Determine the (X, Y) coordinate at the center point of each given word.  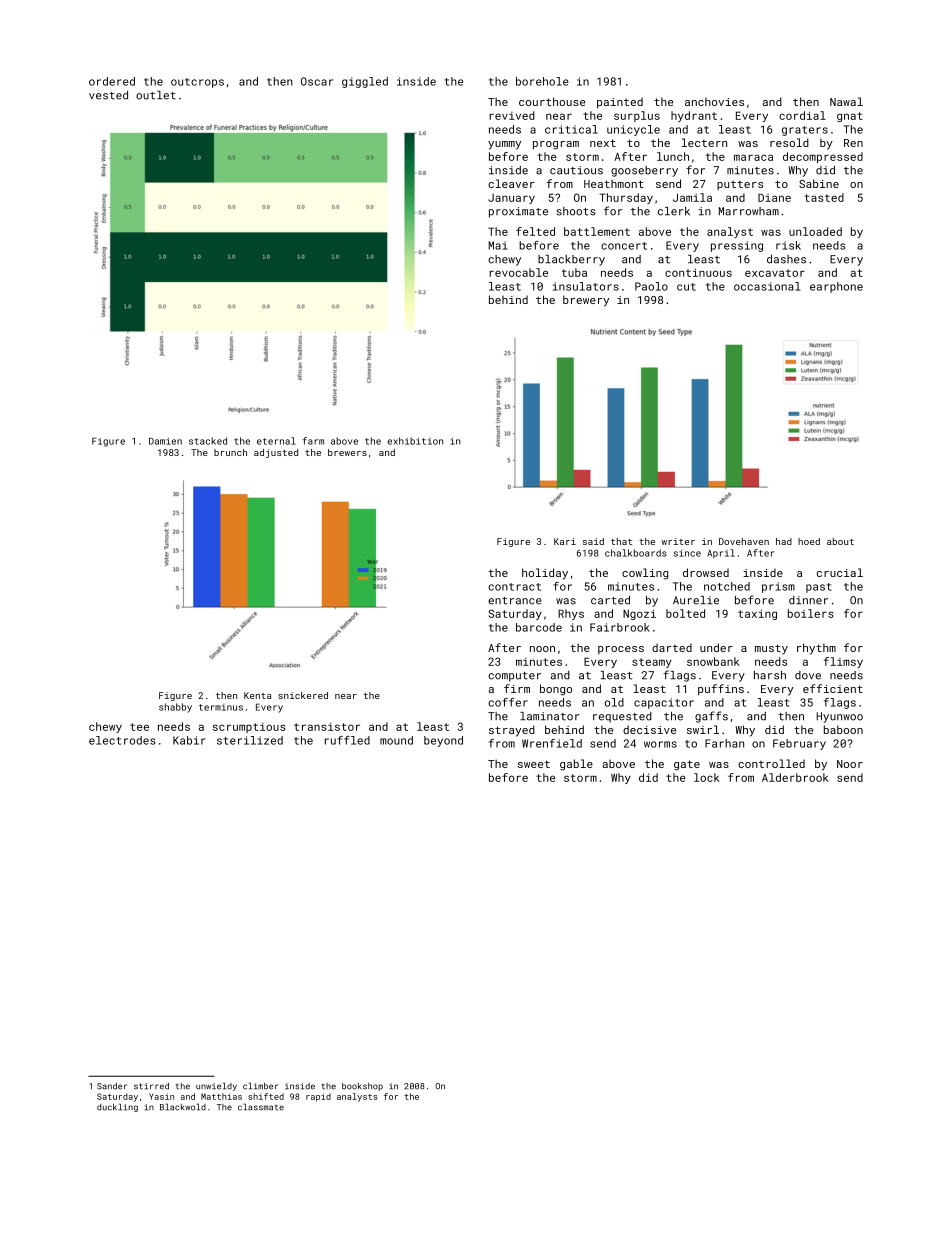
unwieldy (216, 1086)
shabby (175, 708)
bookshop (362, 1087)
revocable (518, 272)
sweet (534, 764)
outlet (156, 95)
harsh (770, 675)
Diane (774, 197)
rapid (318, 1097)
